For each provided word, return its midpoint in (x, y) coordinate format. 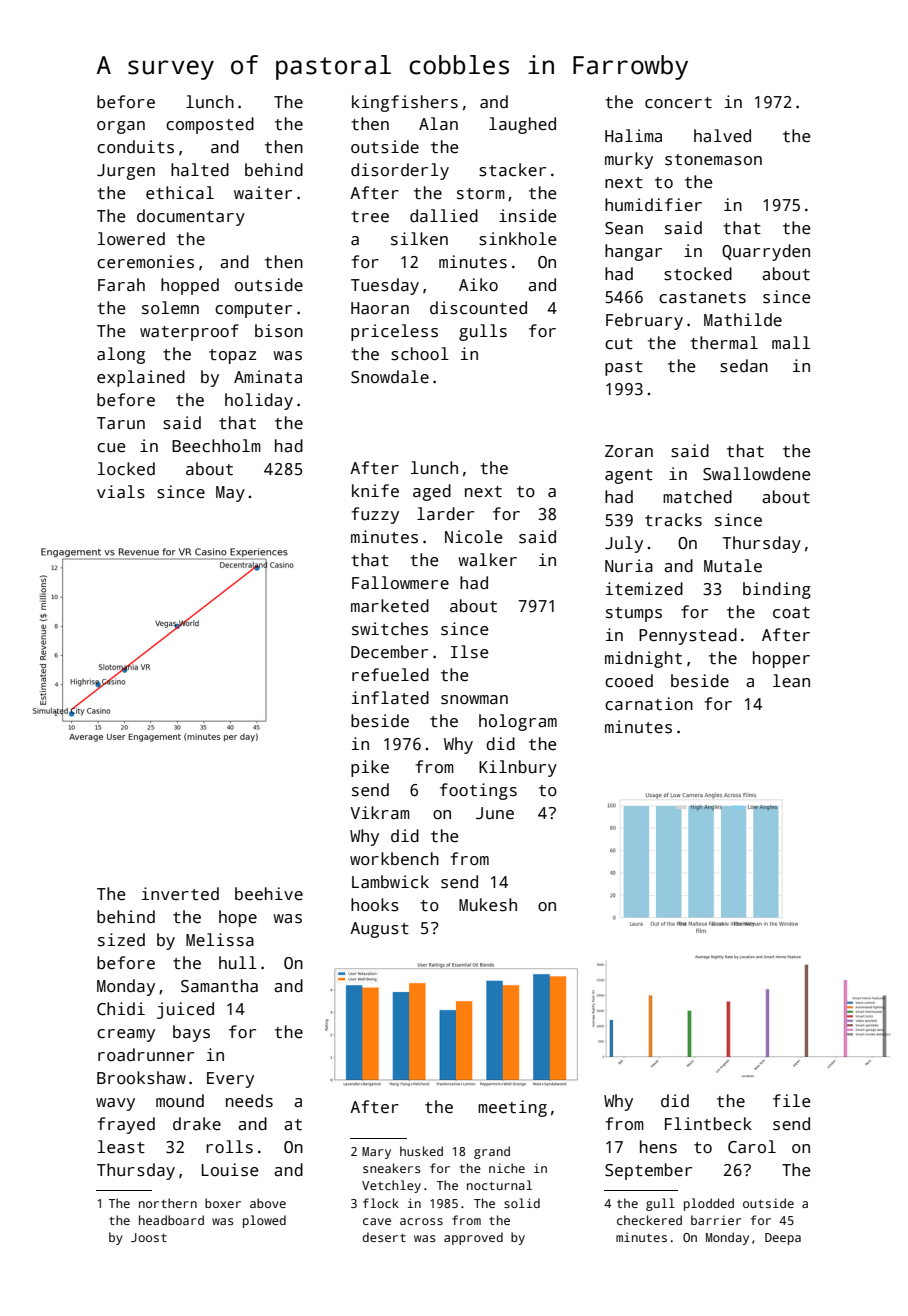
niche (507, 1168)
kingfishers (405, 103)
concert (678, 103)
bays (191, 1033)
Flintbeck (708, 1124)
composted (210, 125)
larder (445, 514)
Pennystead (688, 636)
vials (121, 492)
